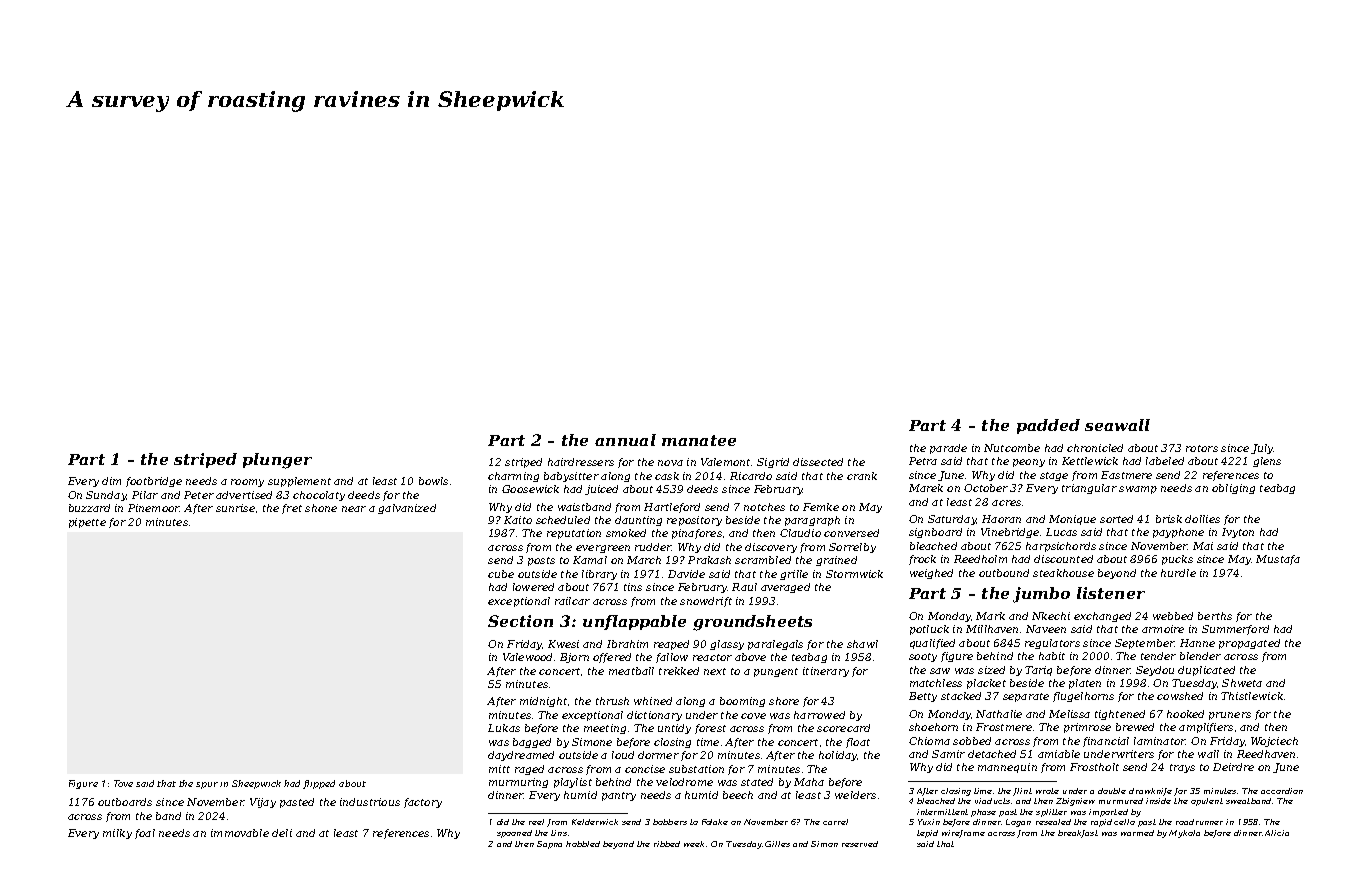 This screenshot has width=1372, height=887. I want to click on notches, so click(764, 507).
